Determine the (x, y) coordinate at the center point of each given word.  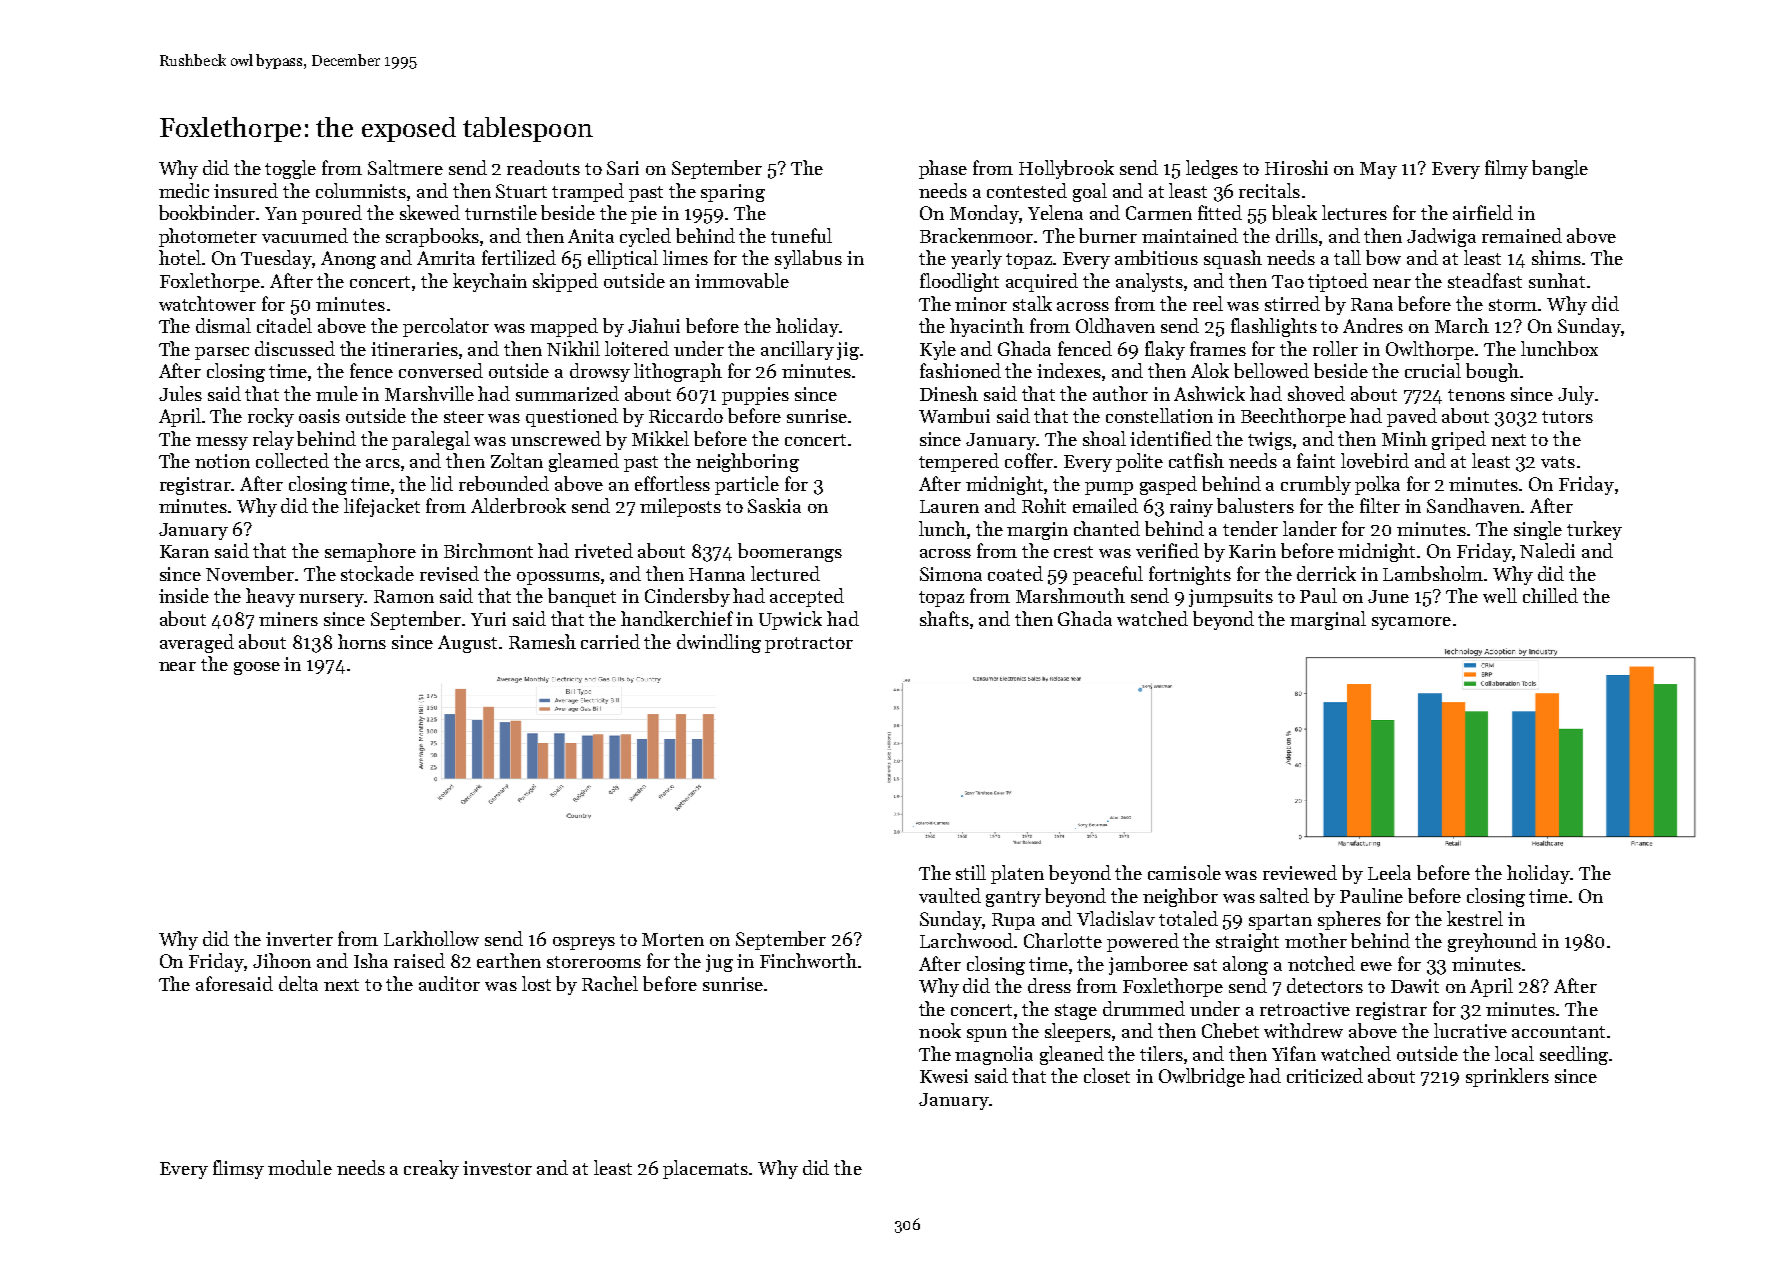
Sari (623, 168)
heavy (270, 597)
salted (1284, 895)
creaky (431, 1169)
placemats (706, 1169)
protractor (809, 645)
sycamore (1411, 623)
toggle (290, 169)
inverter (299, 939)
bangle (1560, 169)
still (971, 872)
